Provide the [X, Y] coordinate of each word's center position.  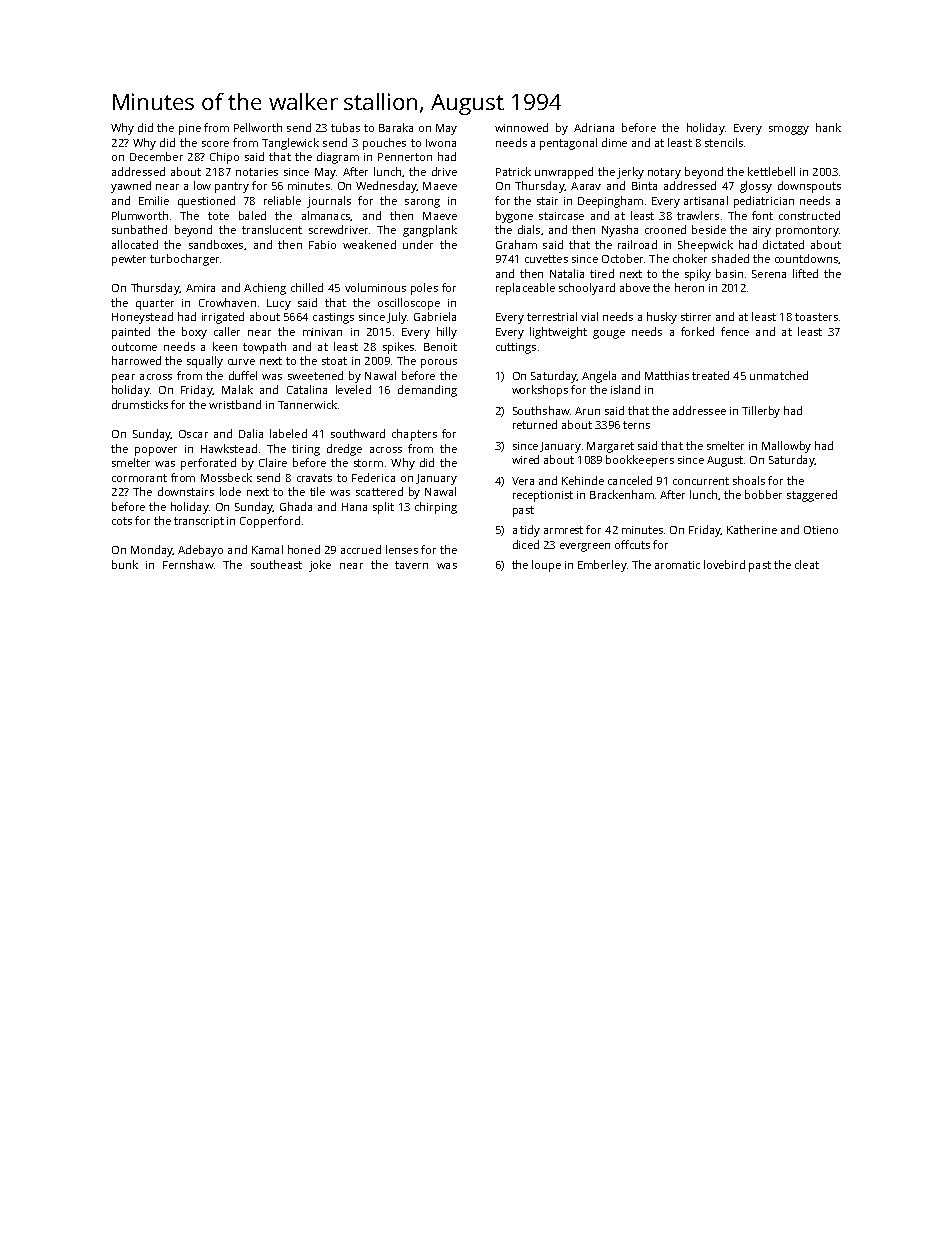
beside [709, 229]
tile [317, 491]
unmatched [779, 375]
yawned [131, 187]
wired [525, 459]
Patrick [513, 171]
